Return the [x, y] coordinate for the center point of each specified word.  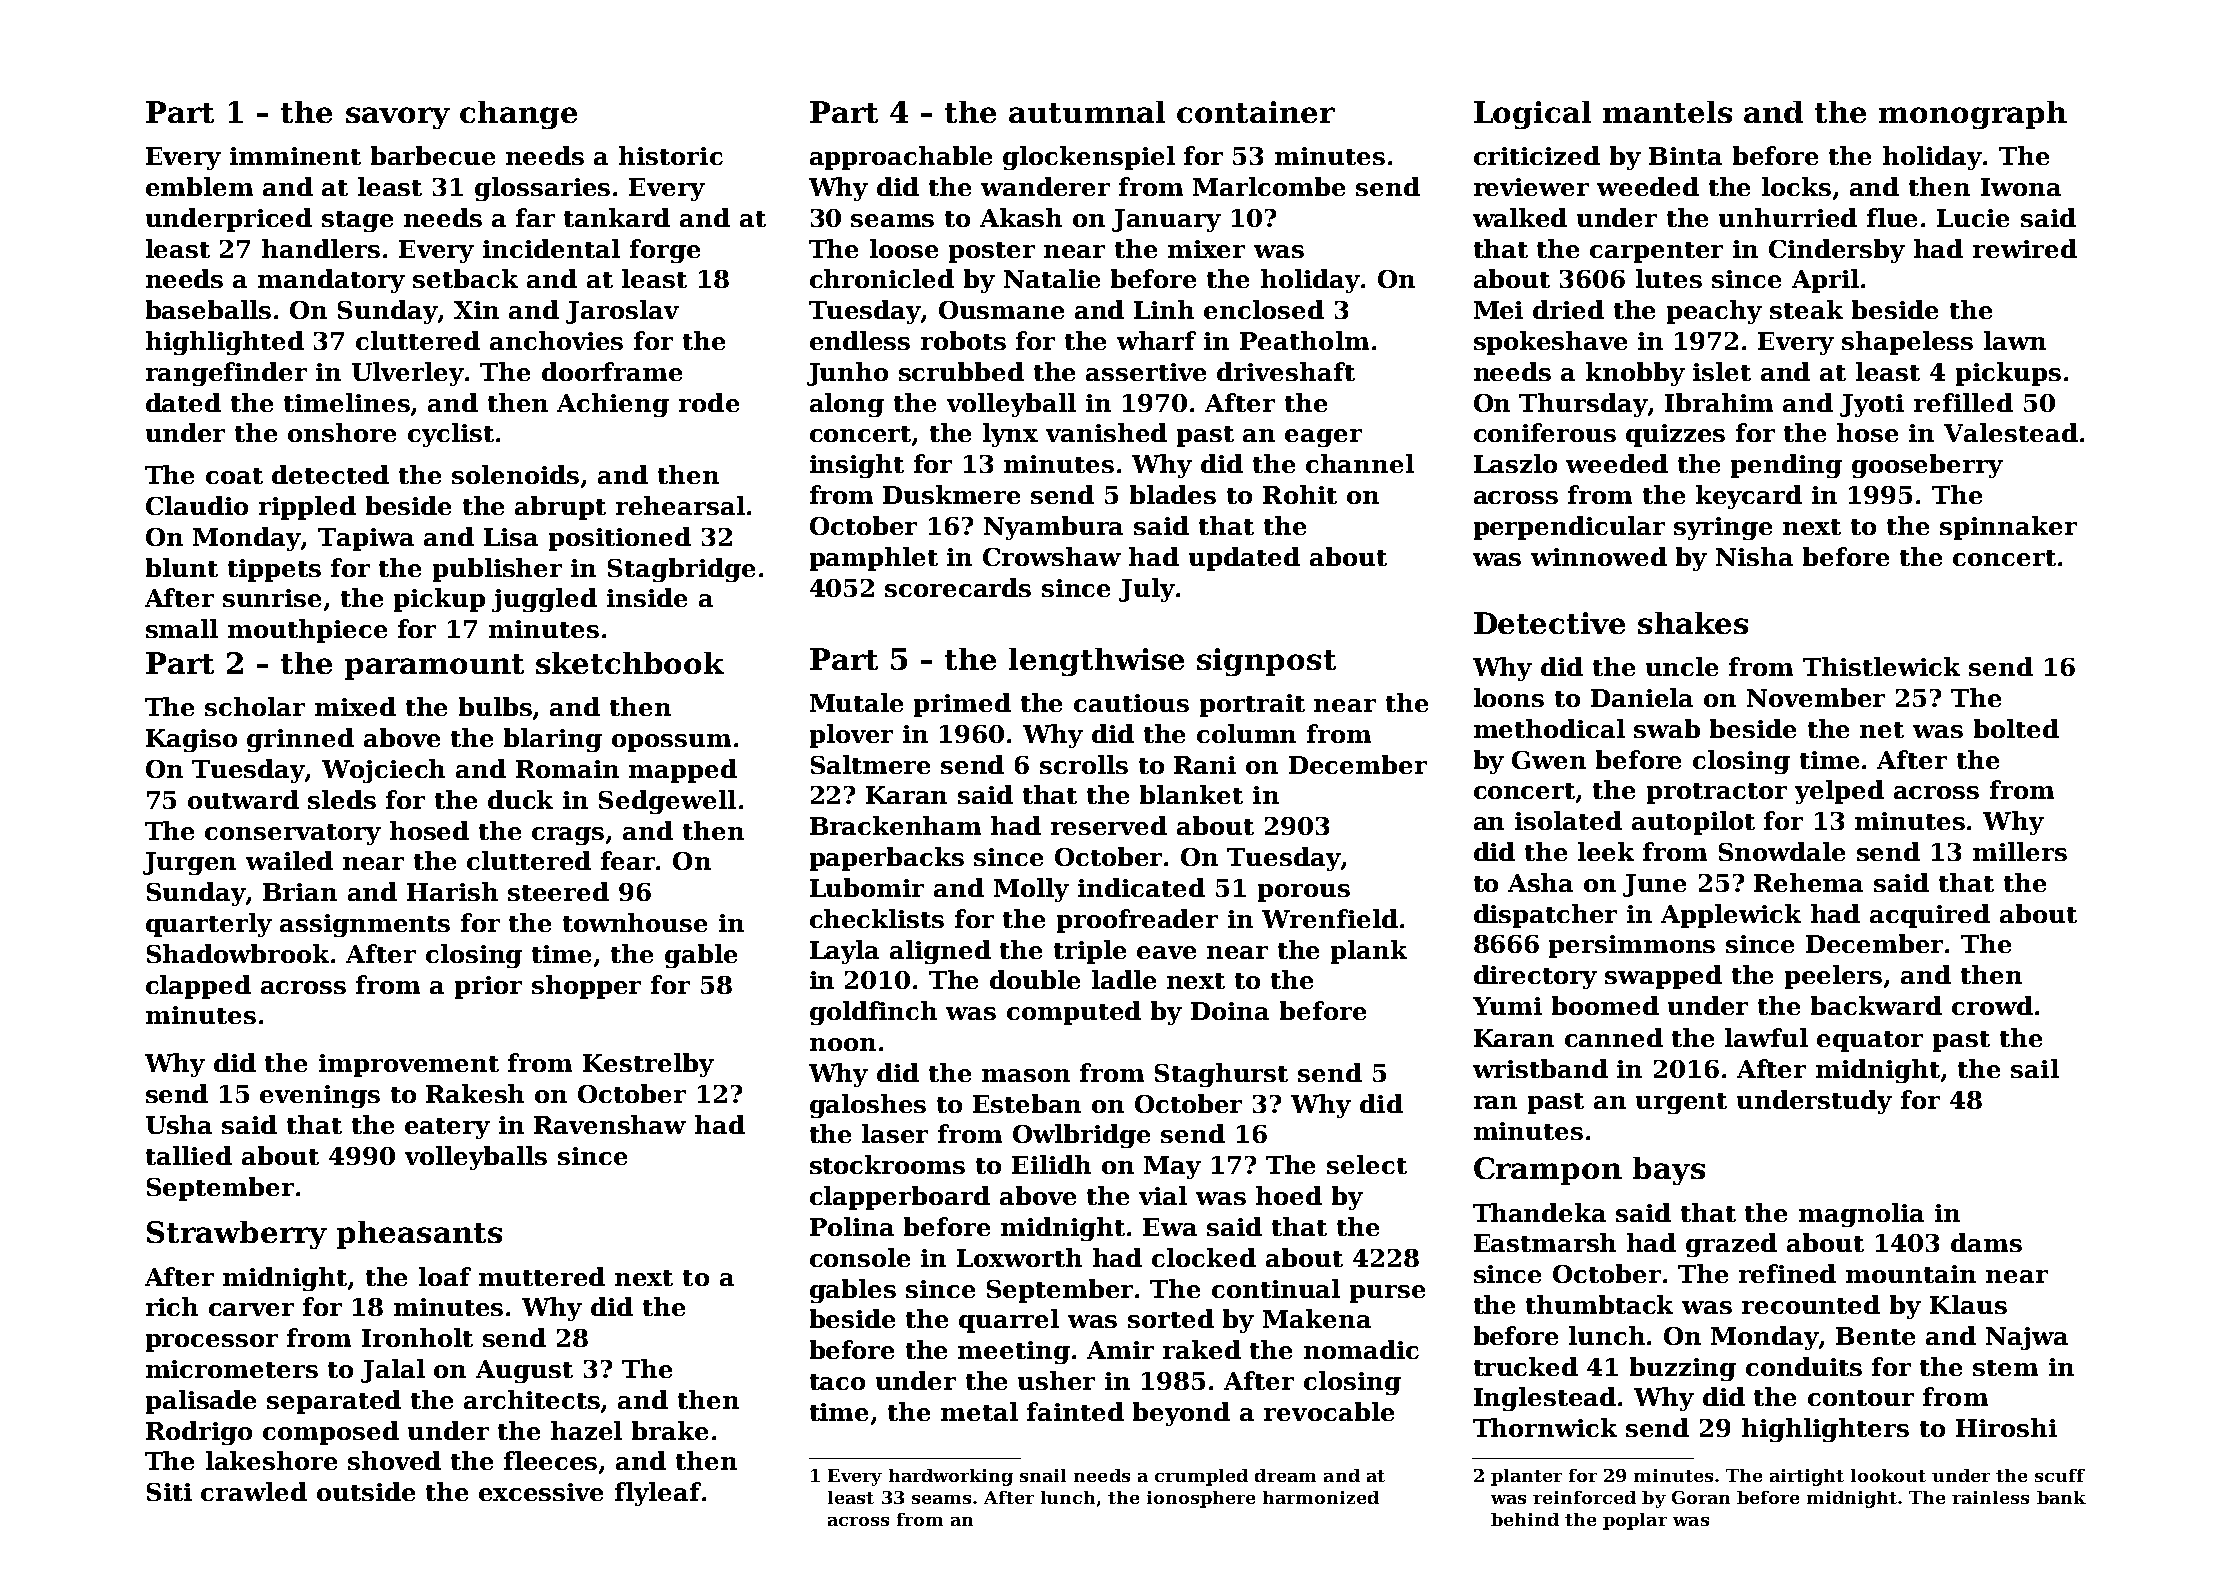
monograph [1973, 115]
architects [532, 1399]
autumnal [1087, 112]
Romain [567, 769]
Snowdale [1782, 851]
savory [398, 118]
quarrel [1009, 1321]
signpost [1266, 662]
